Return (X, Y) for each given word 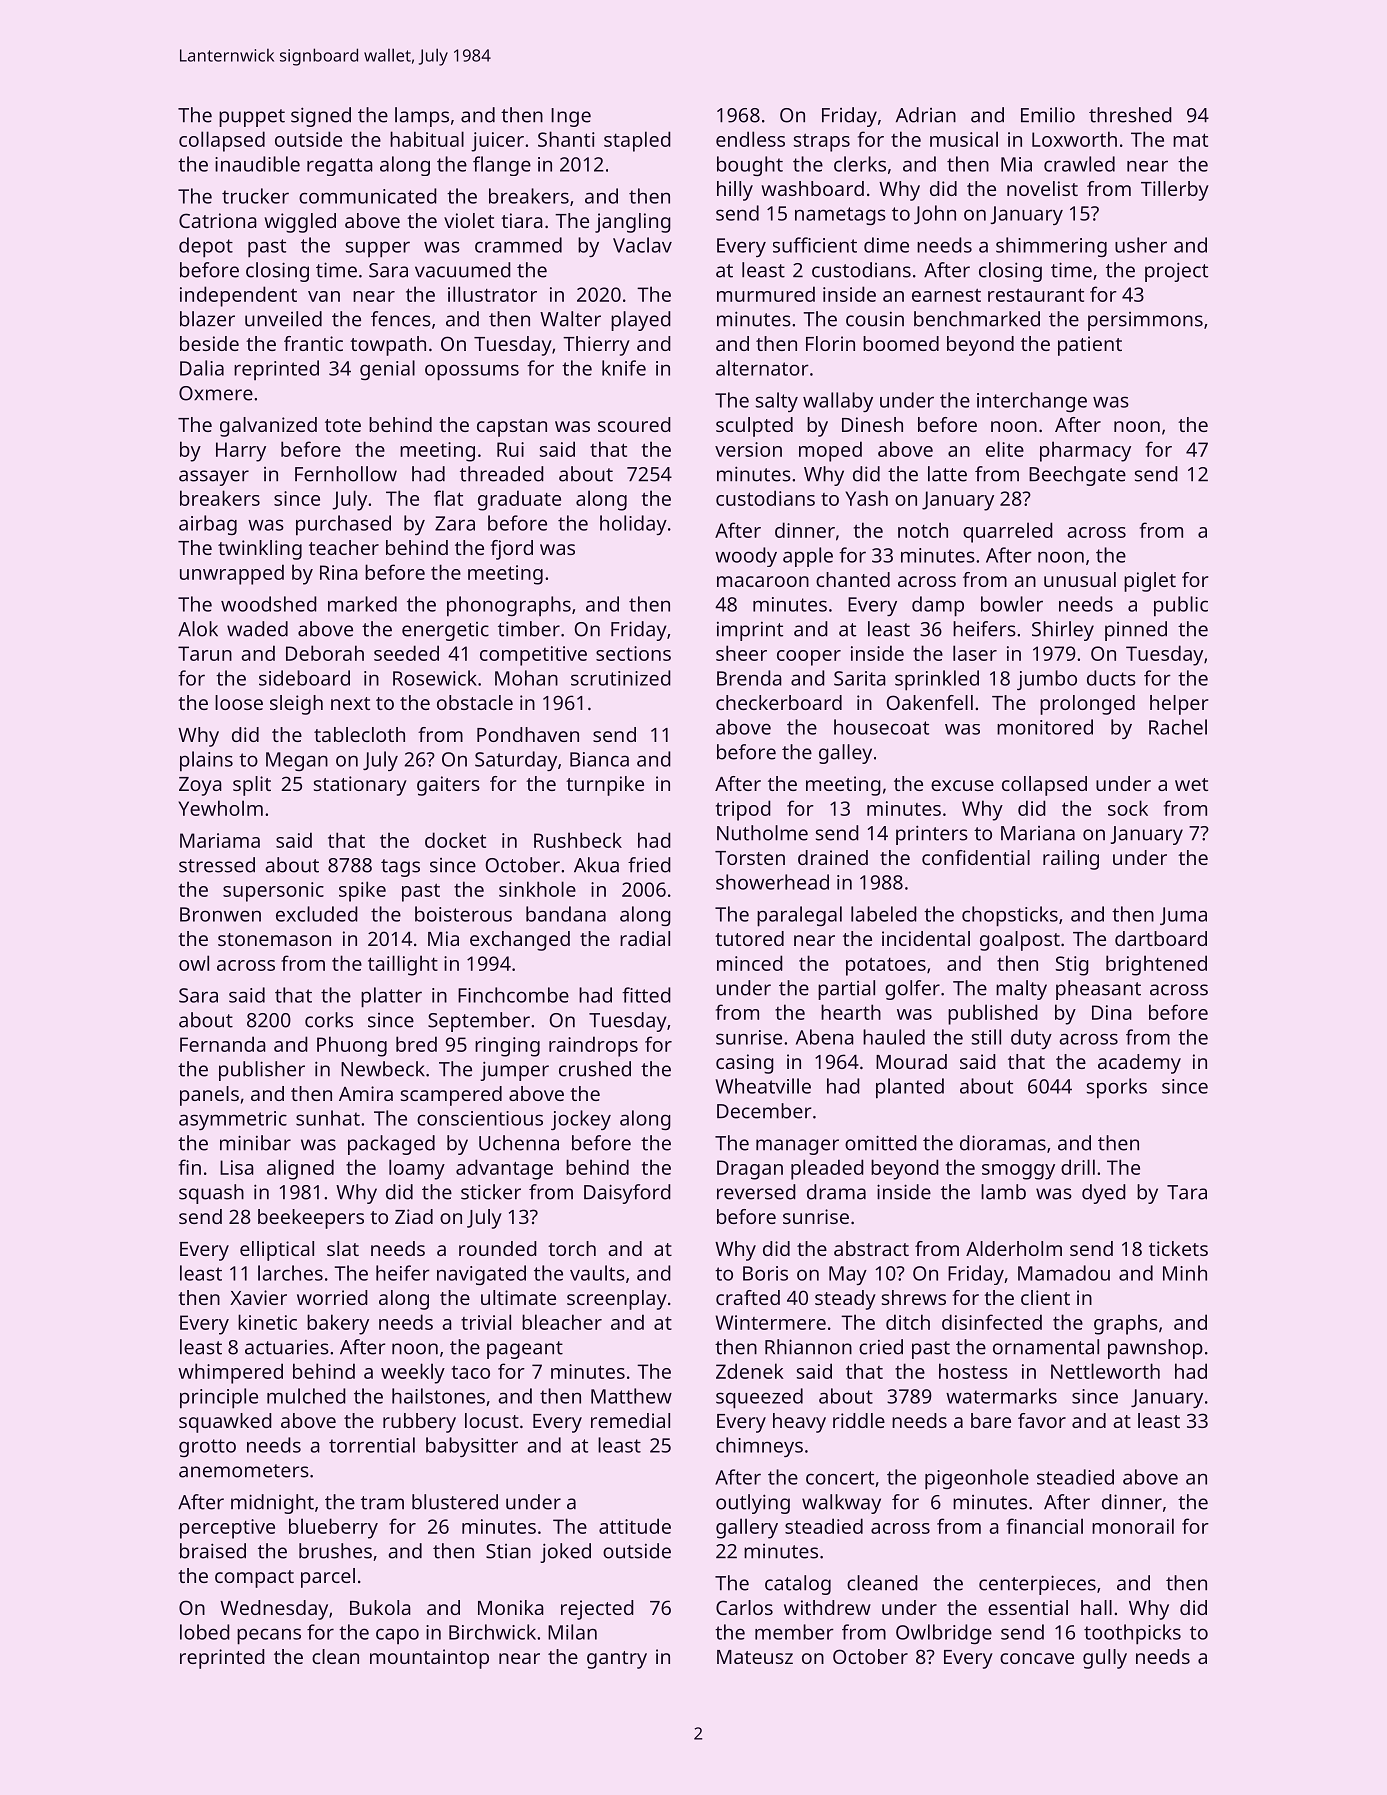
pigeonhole (977, 1479)
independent (238, 296)
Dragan (750, 1170)
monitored (1045, 727)
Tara (1187, 1192)
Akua (596, 865)
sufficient (815, 245)
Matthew (631, 1396)
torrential (372, 1445)
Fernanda (223, 1044)
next (350, 703)
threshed (1130, 115)
